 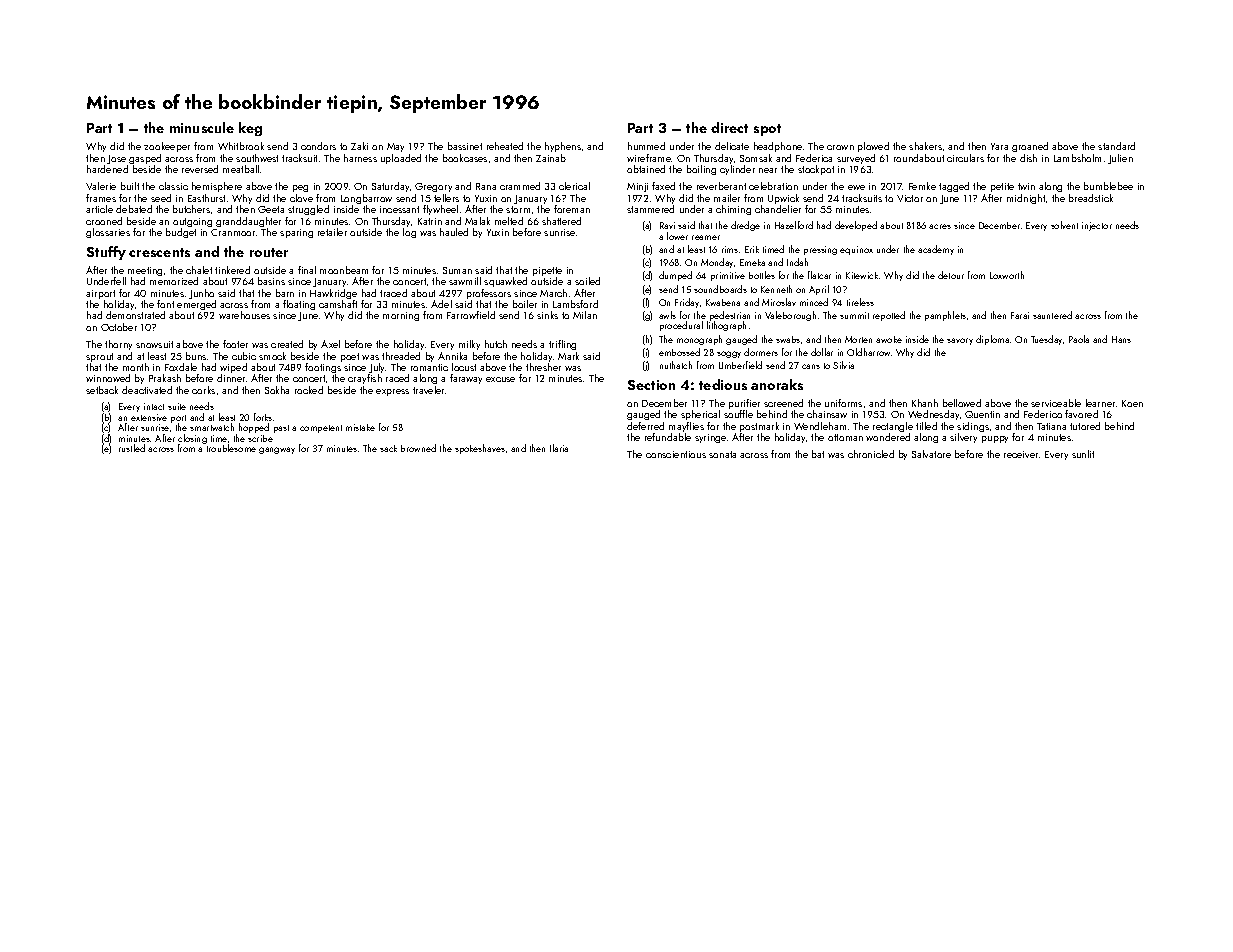 I want to click on Yara, so click(x=999, y=146).
